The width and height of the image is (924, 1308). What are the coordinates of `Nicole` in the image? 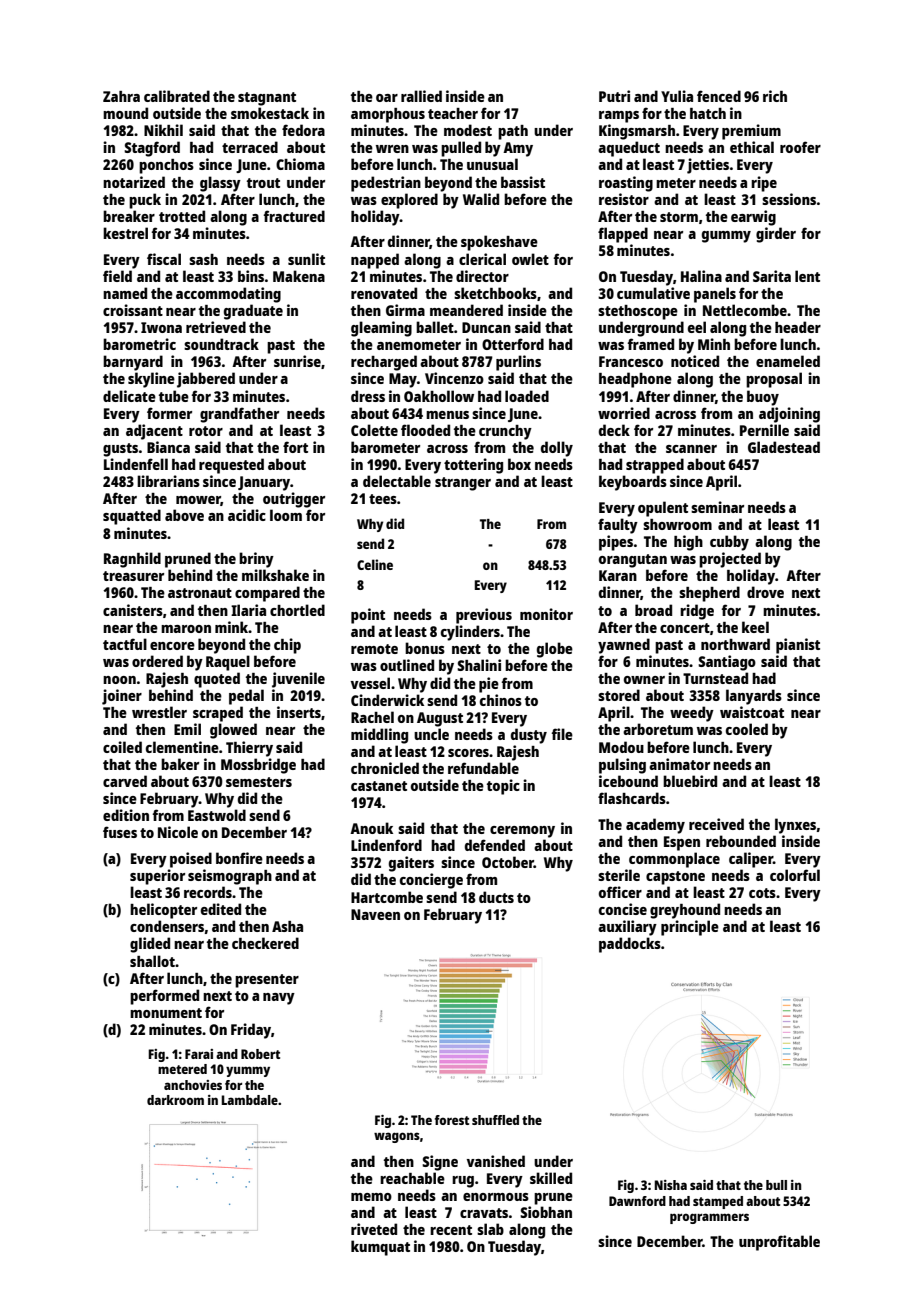 It's located at (178, 832).
